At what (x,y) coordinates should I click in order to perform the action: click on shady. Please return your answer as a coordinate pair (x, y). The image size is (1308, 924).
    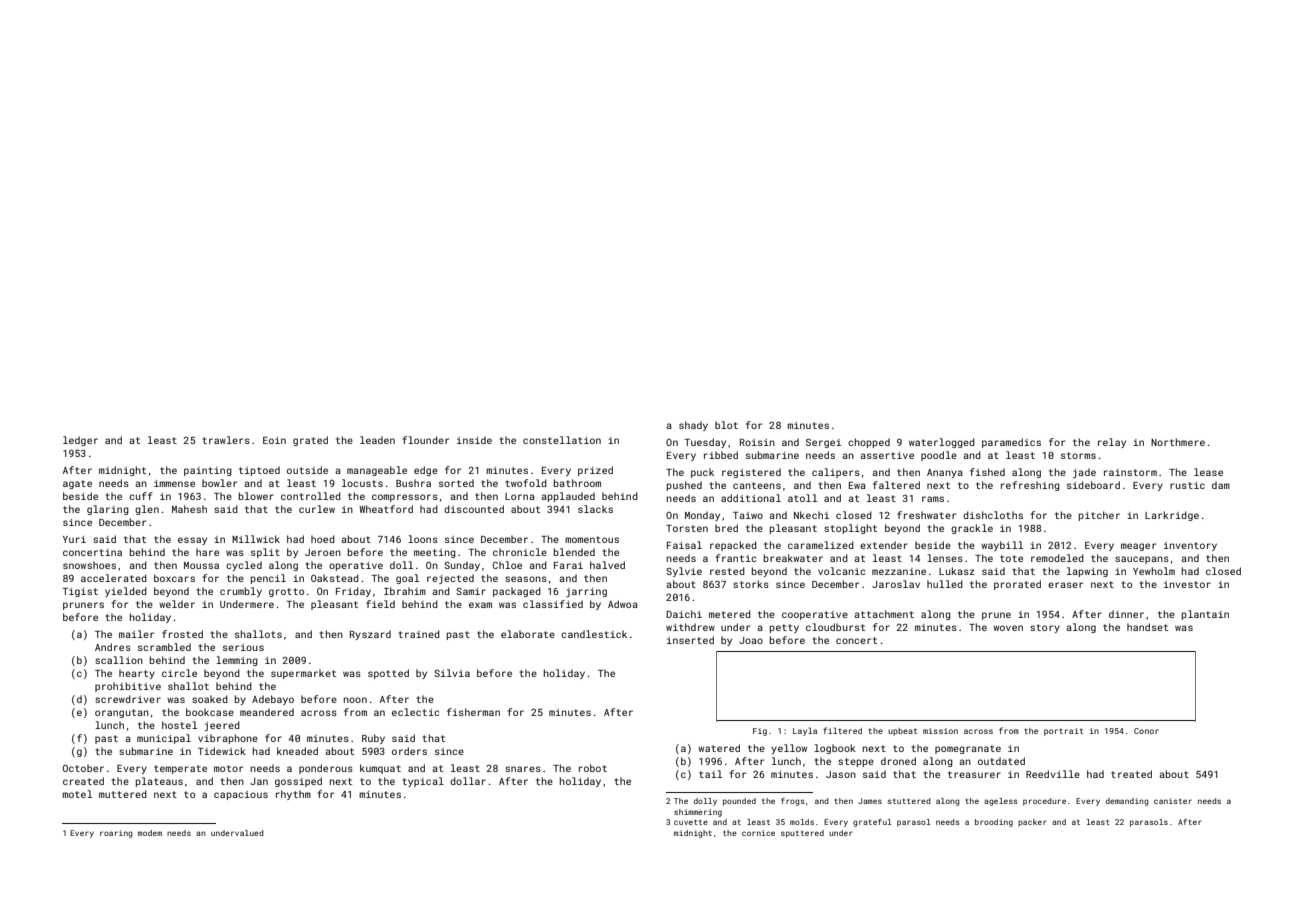
    Looking at the image, I should click on (693, 426).
